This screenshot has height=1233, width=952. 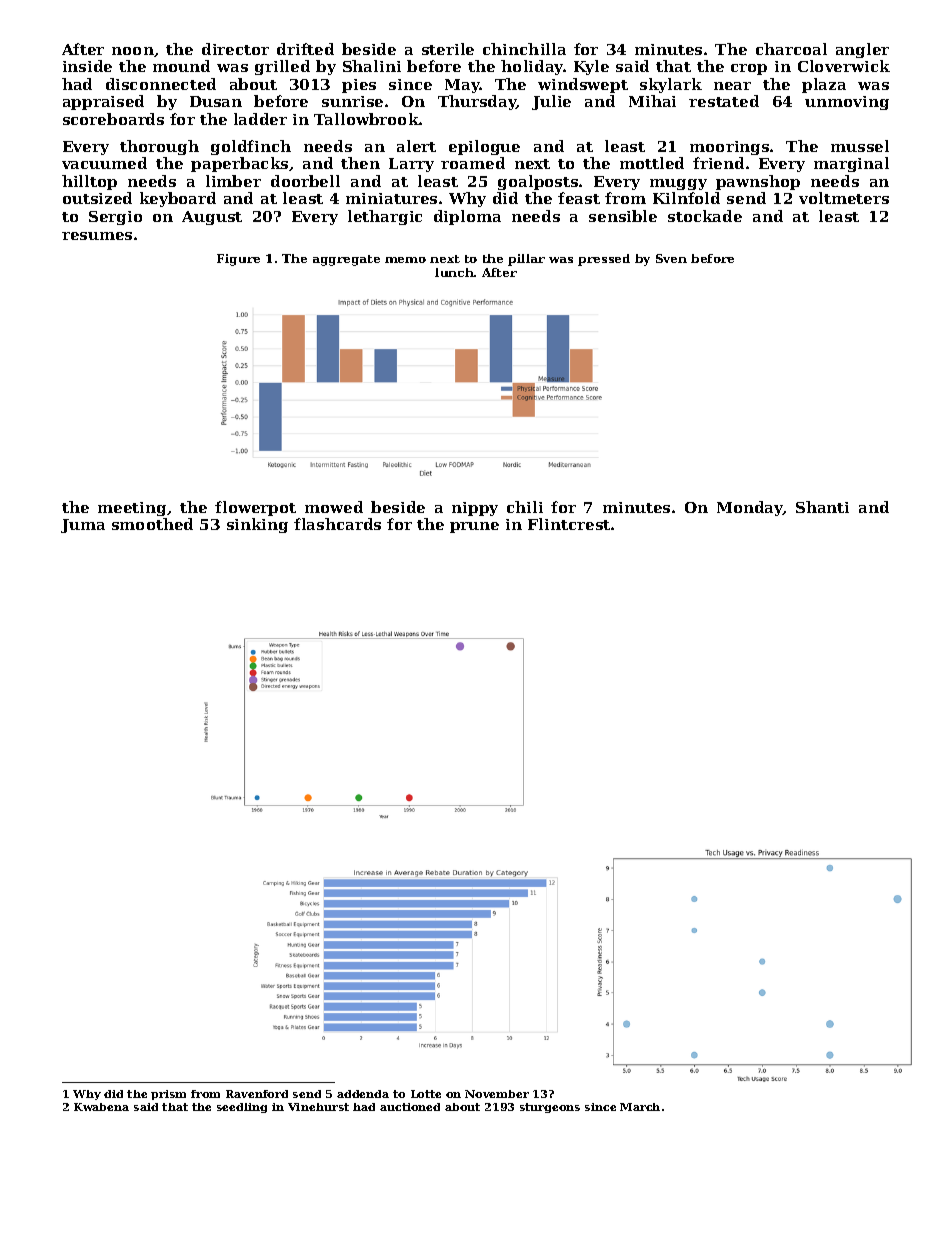 I want to click on sturgeons, so click(x=550, y=1108).
